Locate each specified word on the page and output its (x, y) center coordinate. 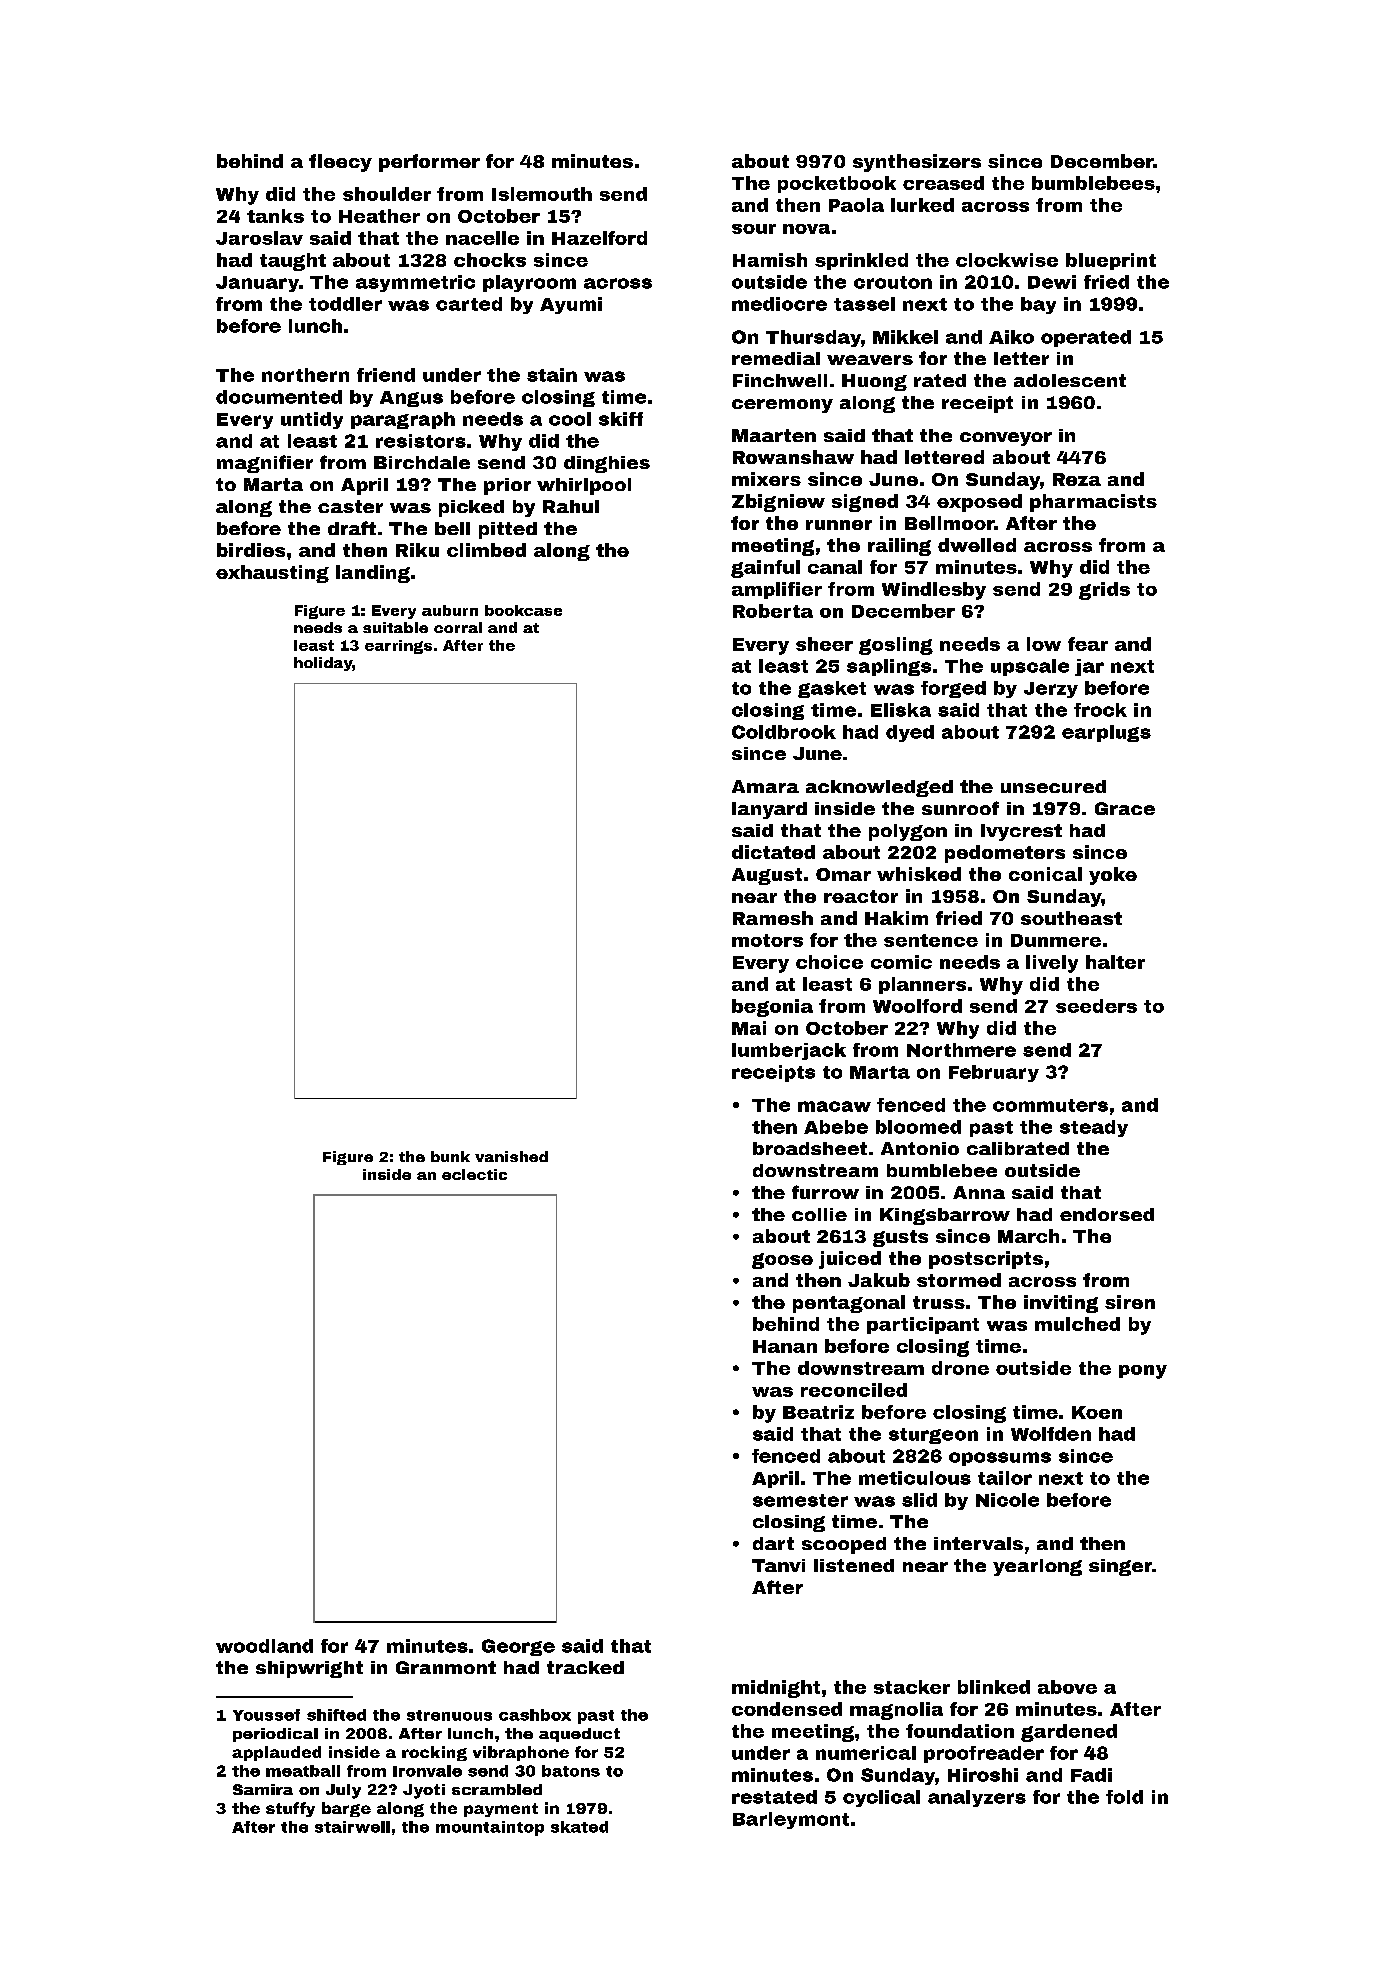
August (767, 876)
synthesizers (917, 163)
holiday (323, 664)
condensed (787, 1709)
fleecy (340, 163)
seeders (1096, 1006)
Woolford (917, 1006)
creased (943, 183)
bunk (450, 1156)
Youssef (266, 1715)
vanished (511, 1156)
